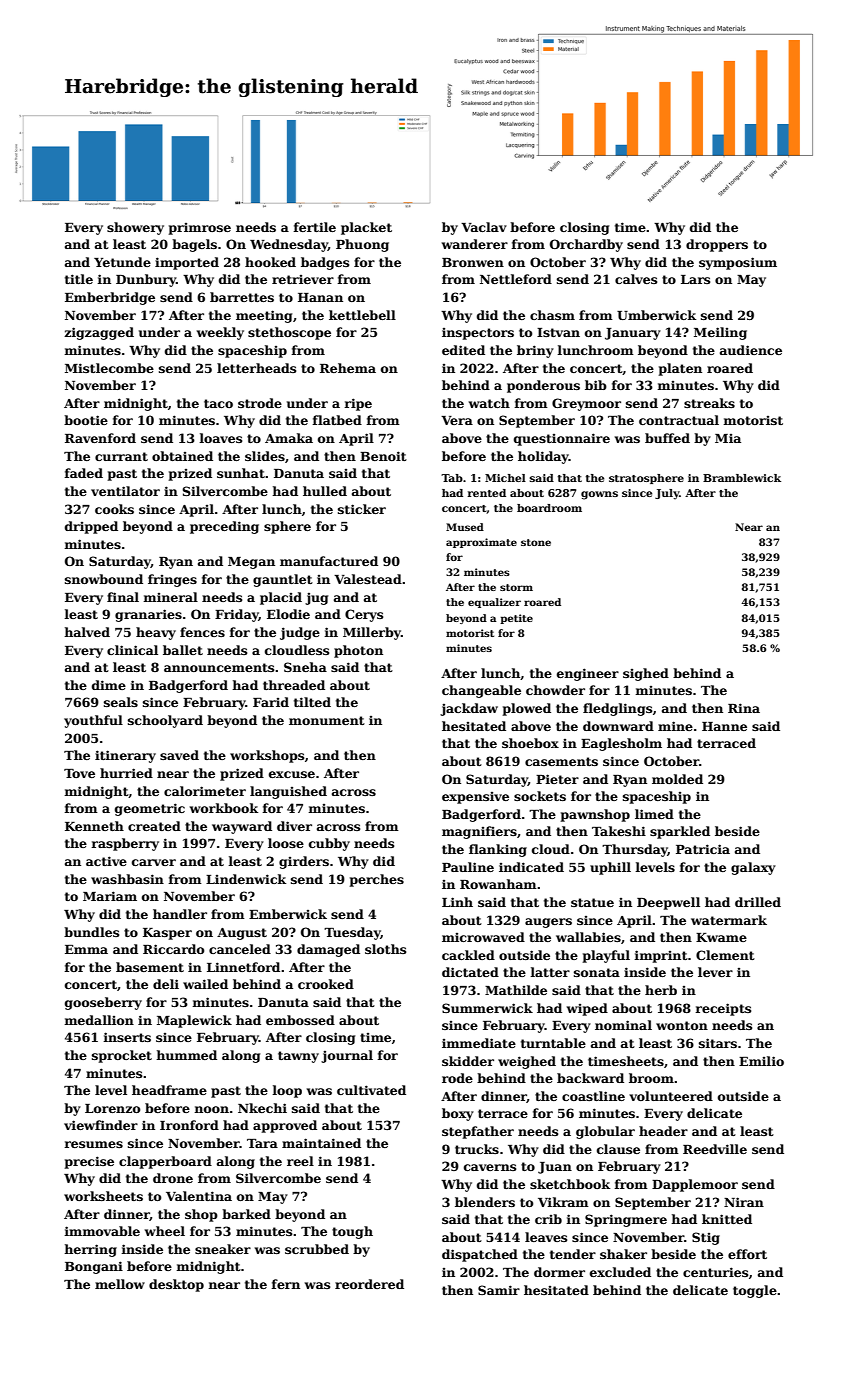  Describe the element at coordinates (200, 229) in the page. I see `primrose` at that location.
